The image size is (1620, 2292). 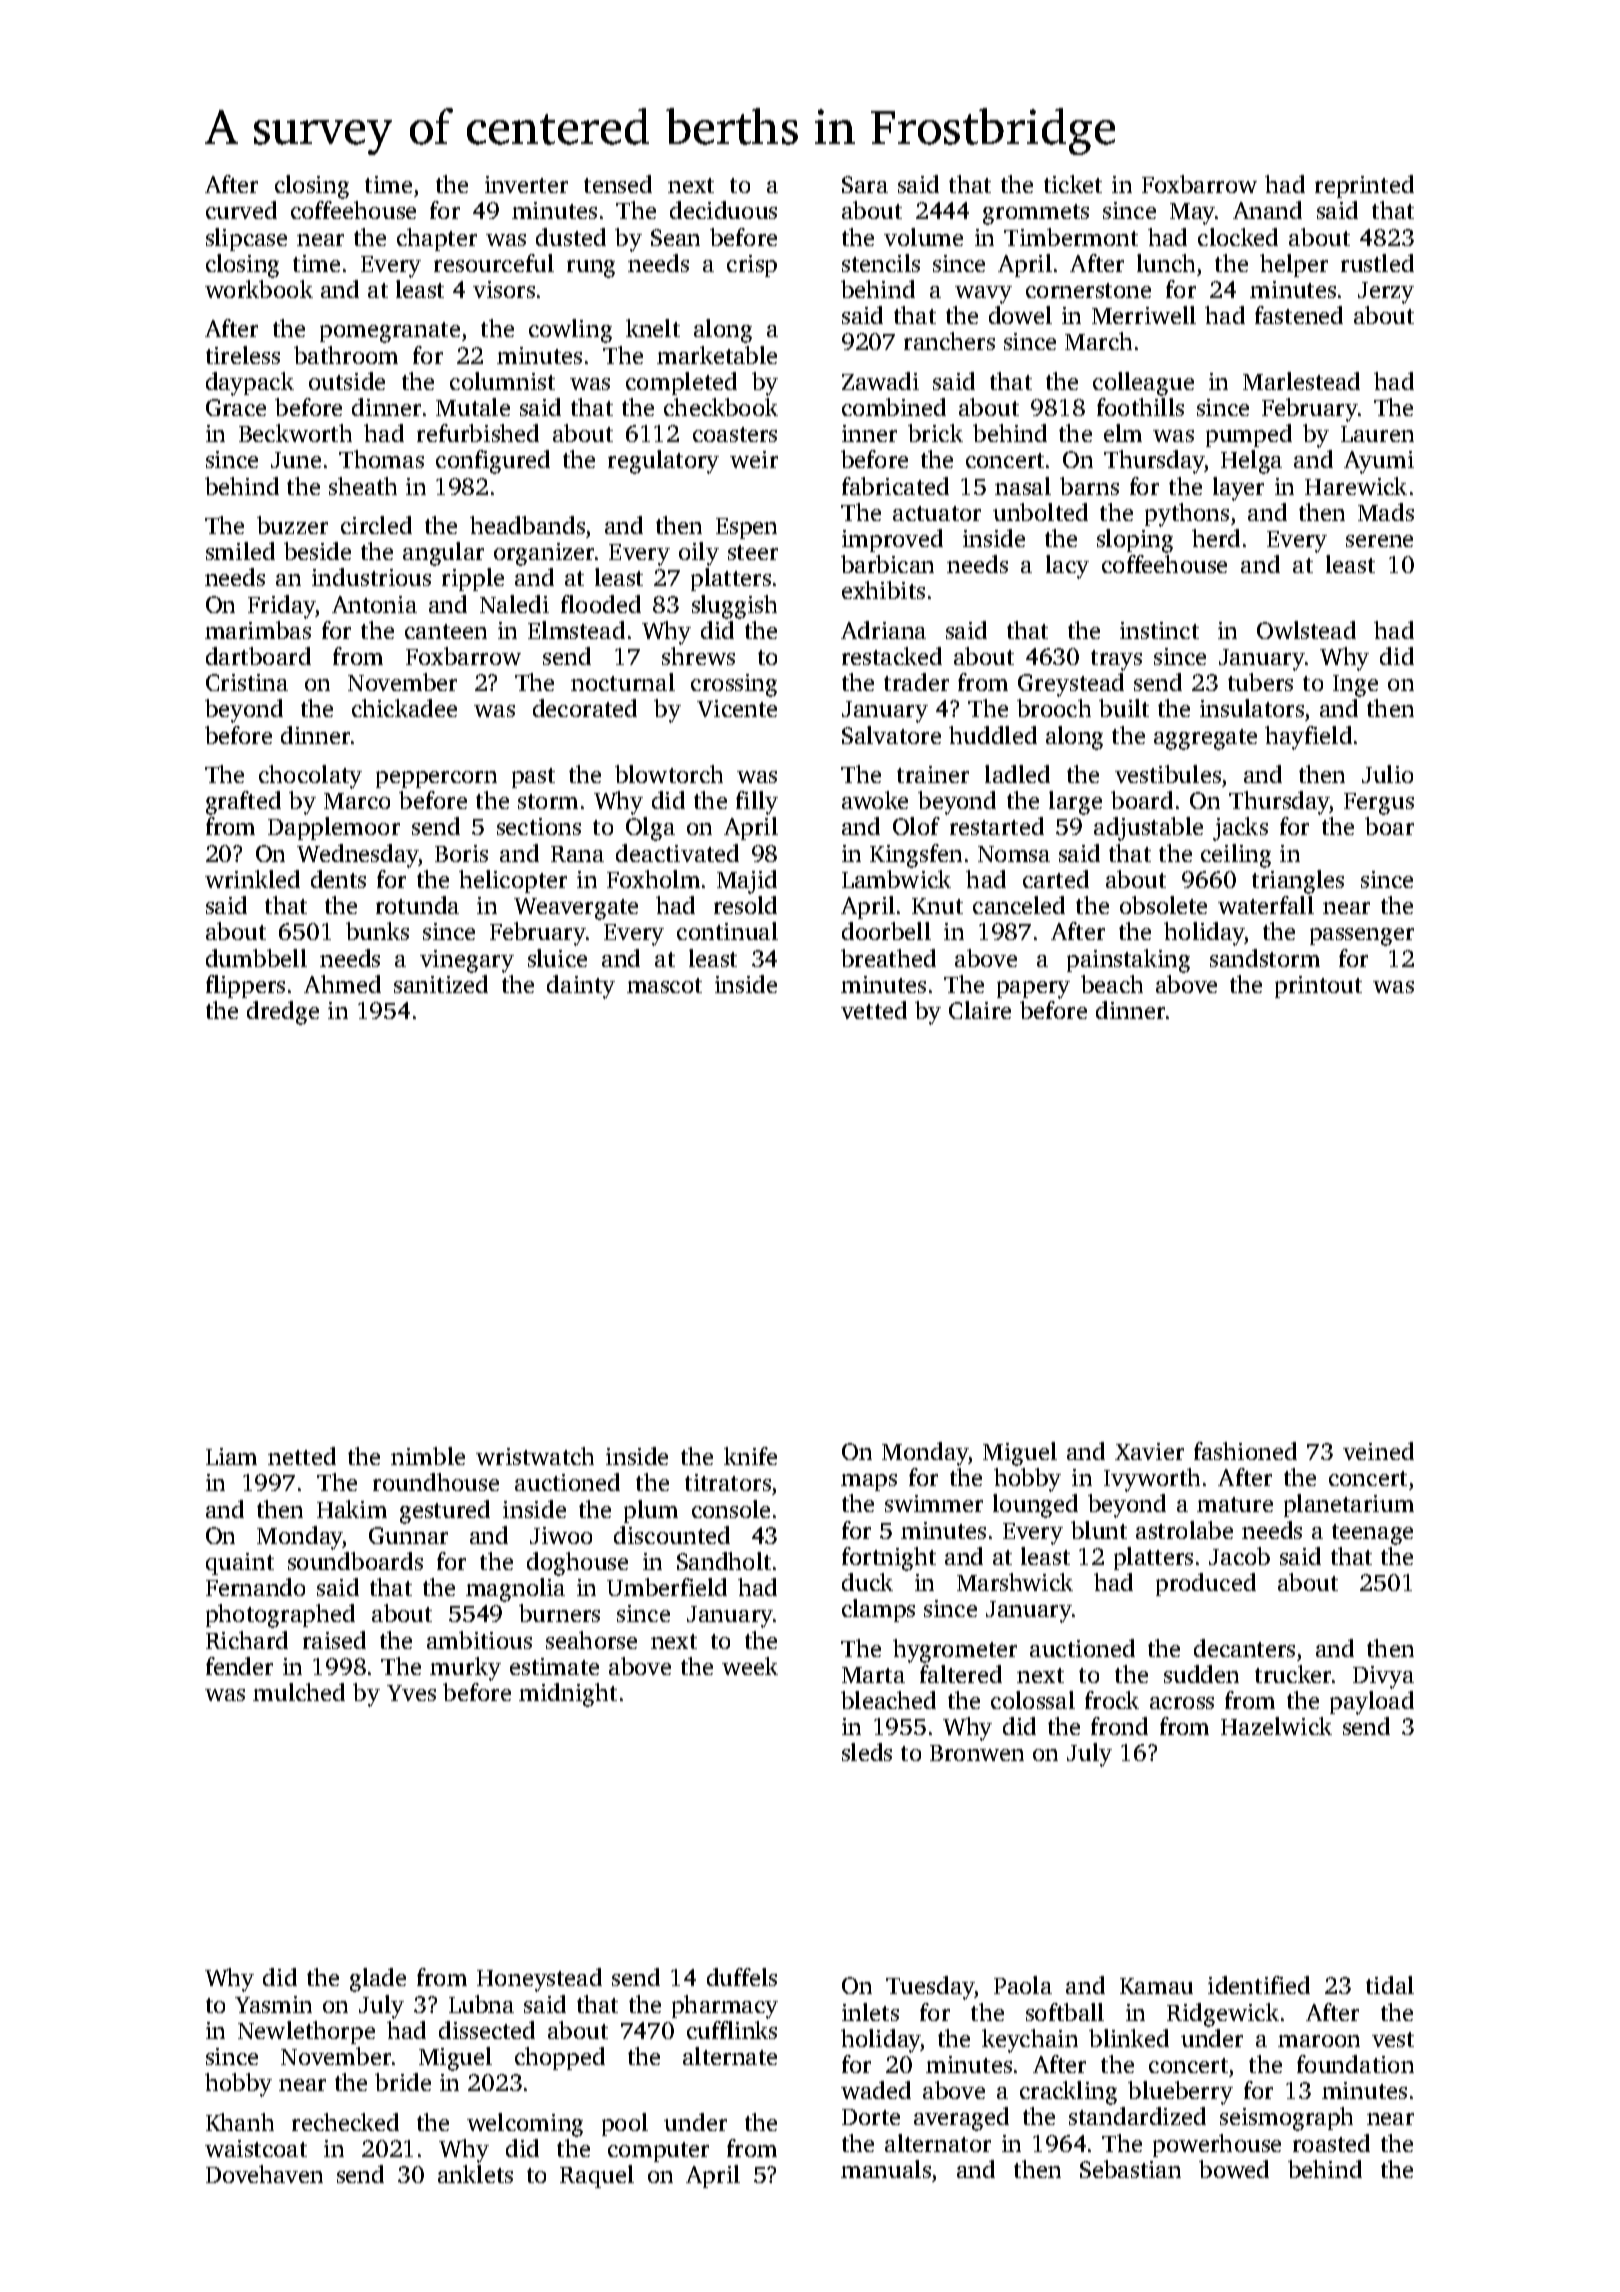 What do you see at coordinates (658, 2152) in the screenshot?
I see `computer` at bounding box center [658, 2152].
